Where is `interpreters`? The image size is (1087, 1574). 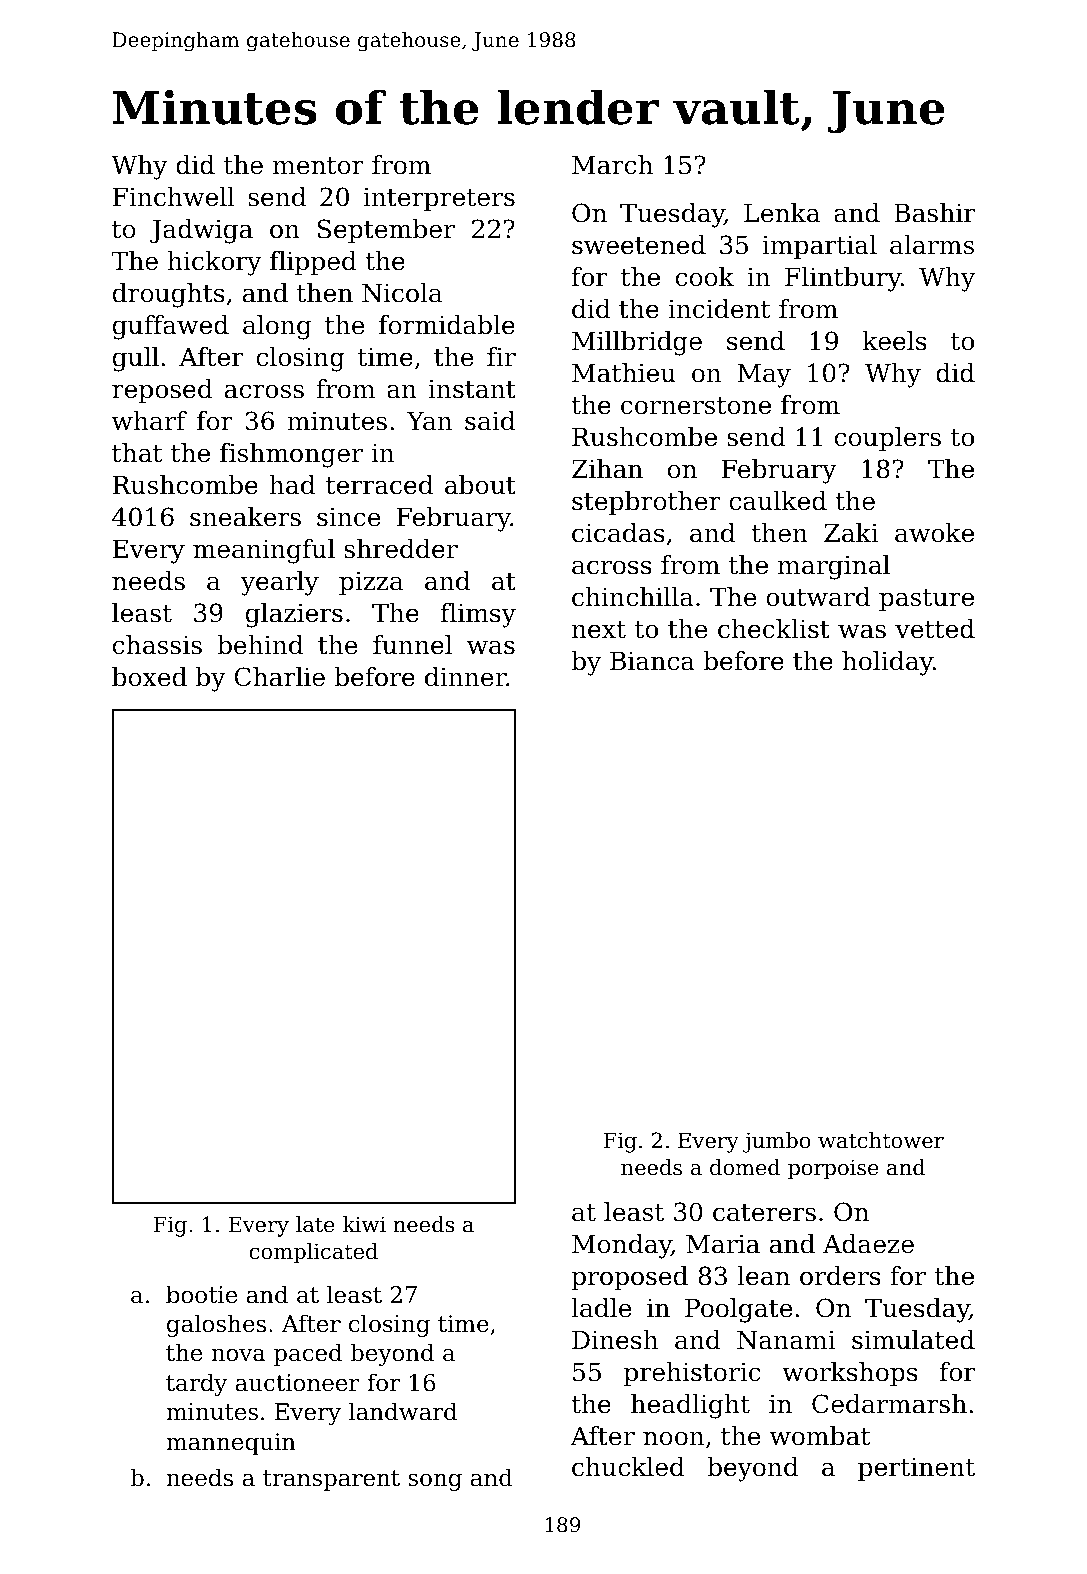 interpreters is located at coordinates (439, 199).
